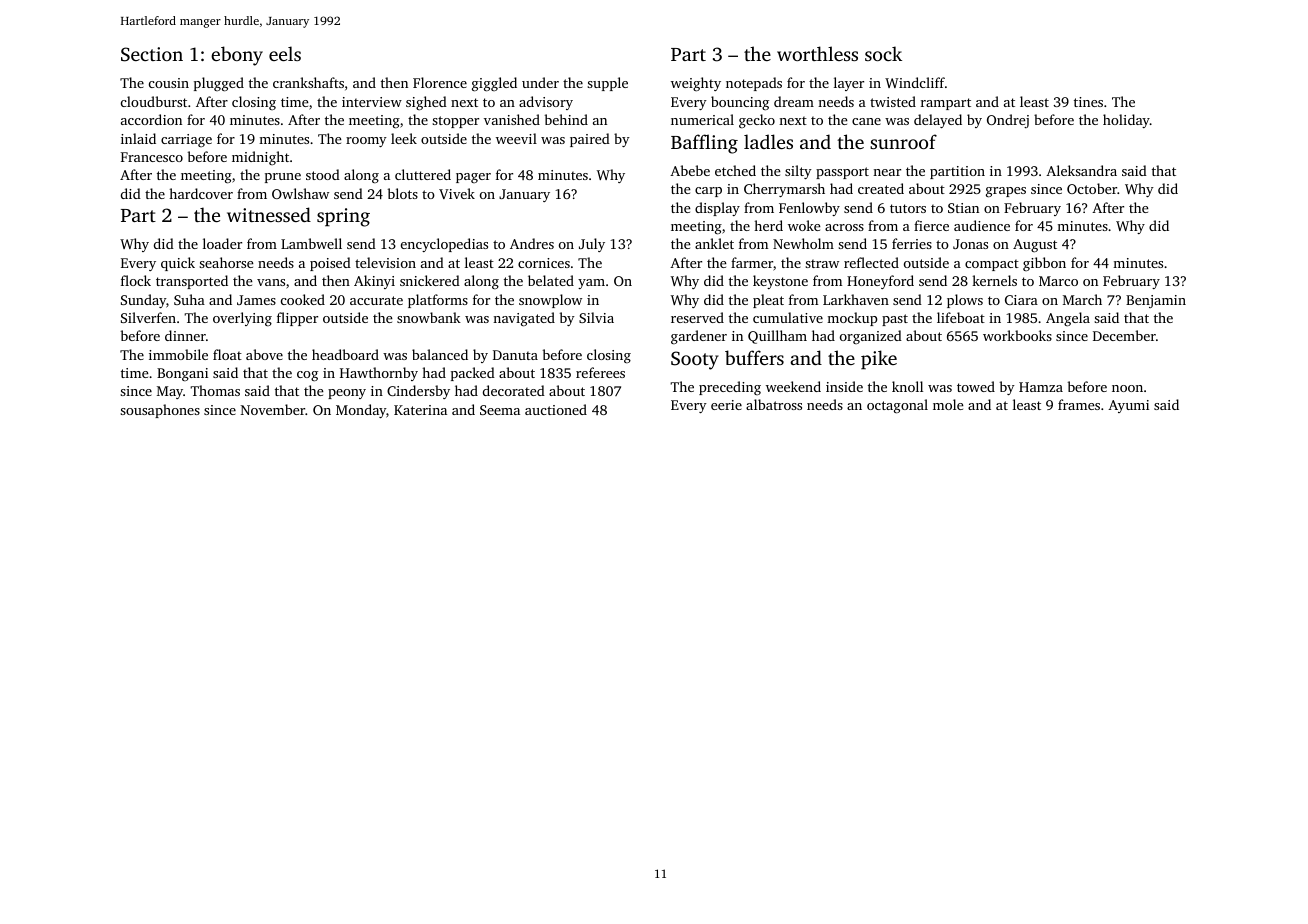 The width and height of the image is (1308, 924). Describe the element at coordinates (708, 192) in the image. I see `carp` at that location.
